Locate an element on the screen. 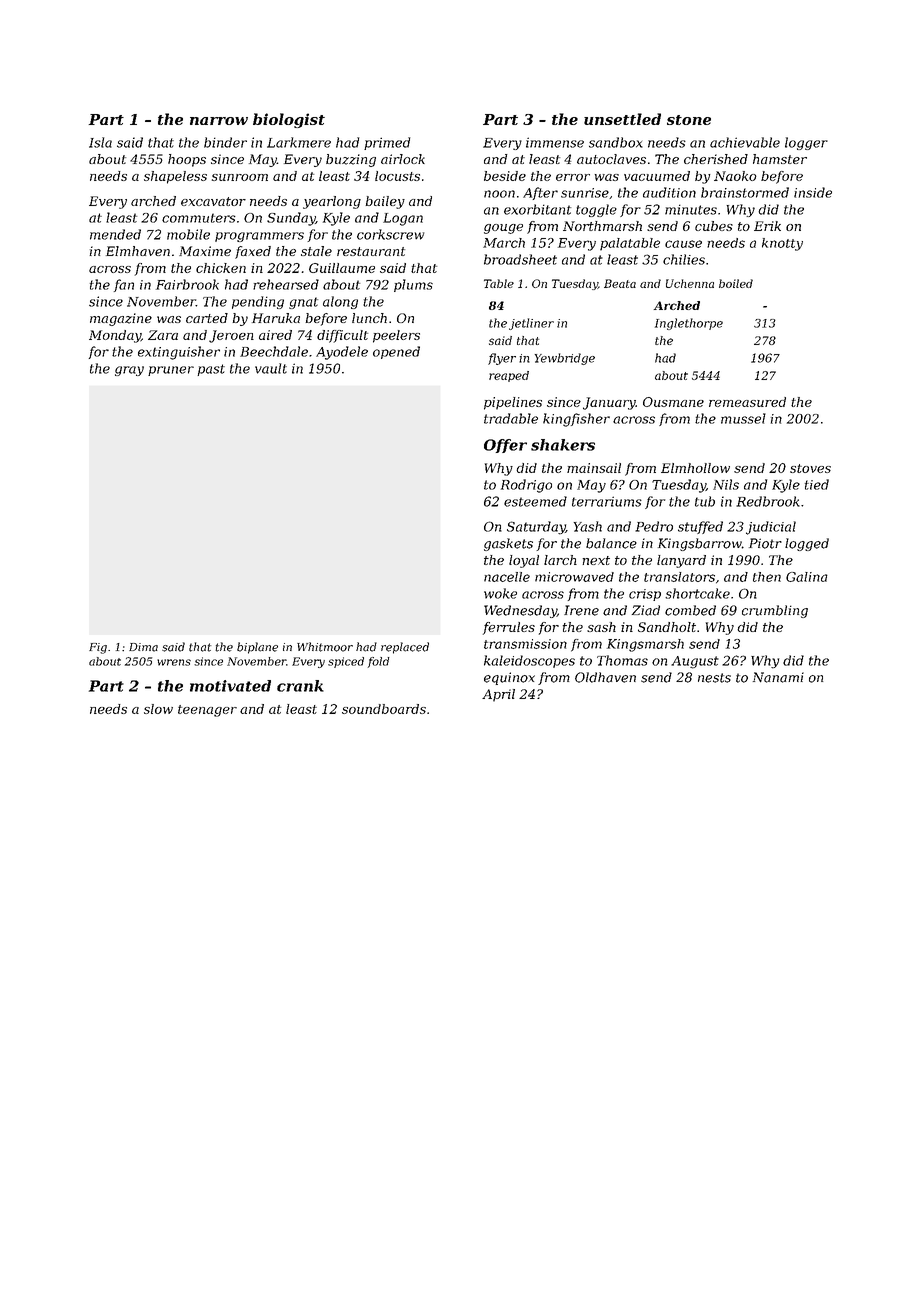 This screenshot has width=924, height=1314. April is located at coordinates (498, 695).
